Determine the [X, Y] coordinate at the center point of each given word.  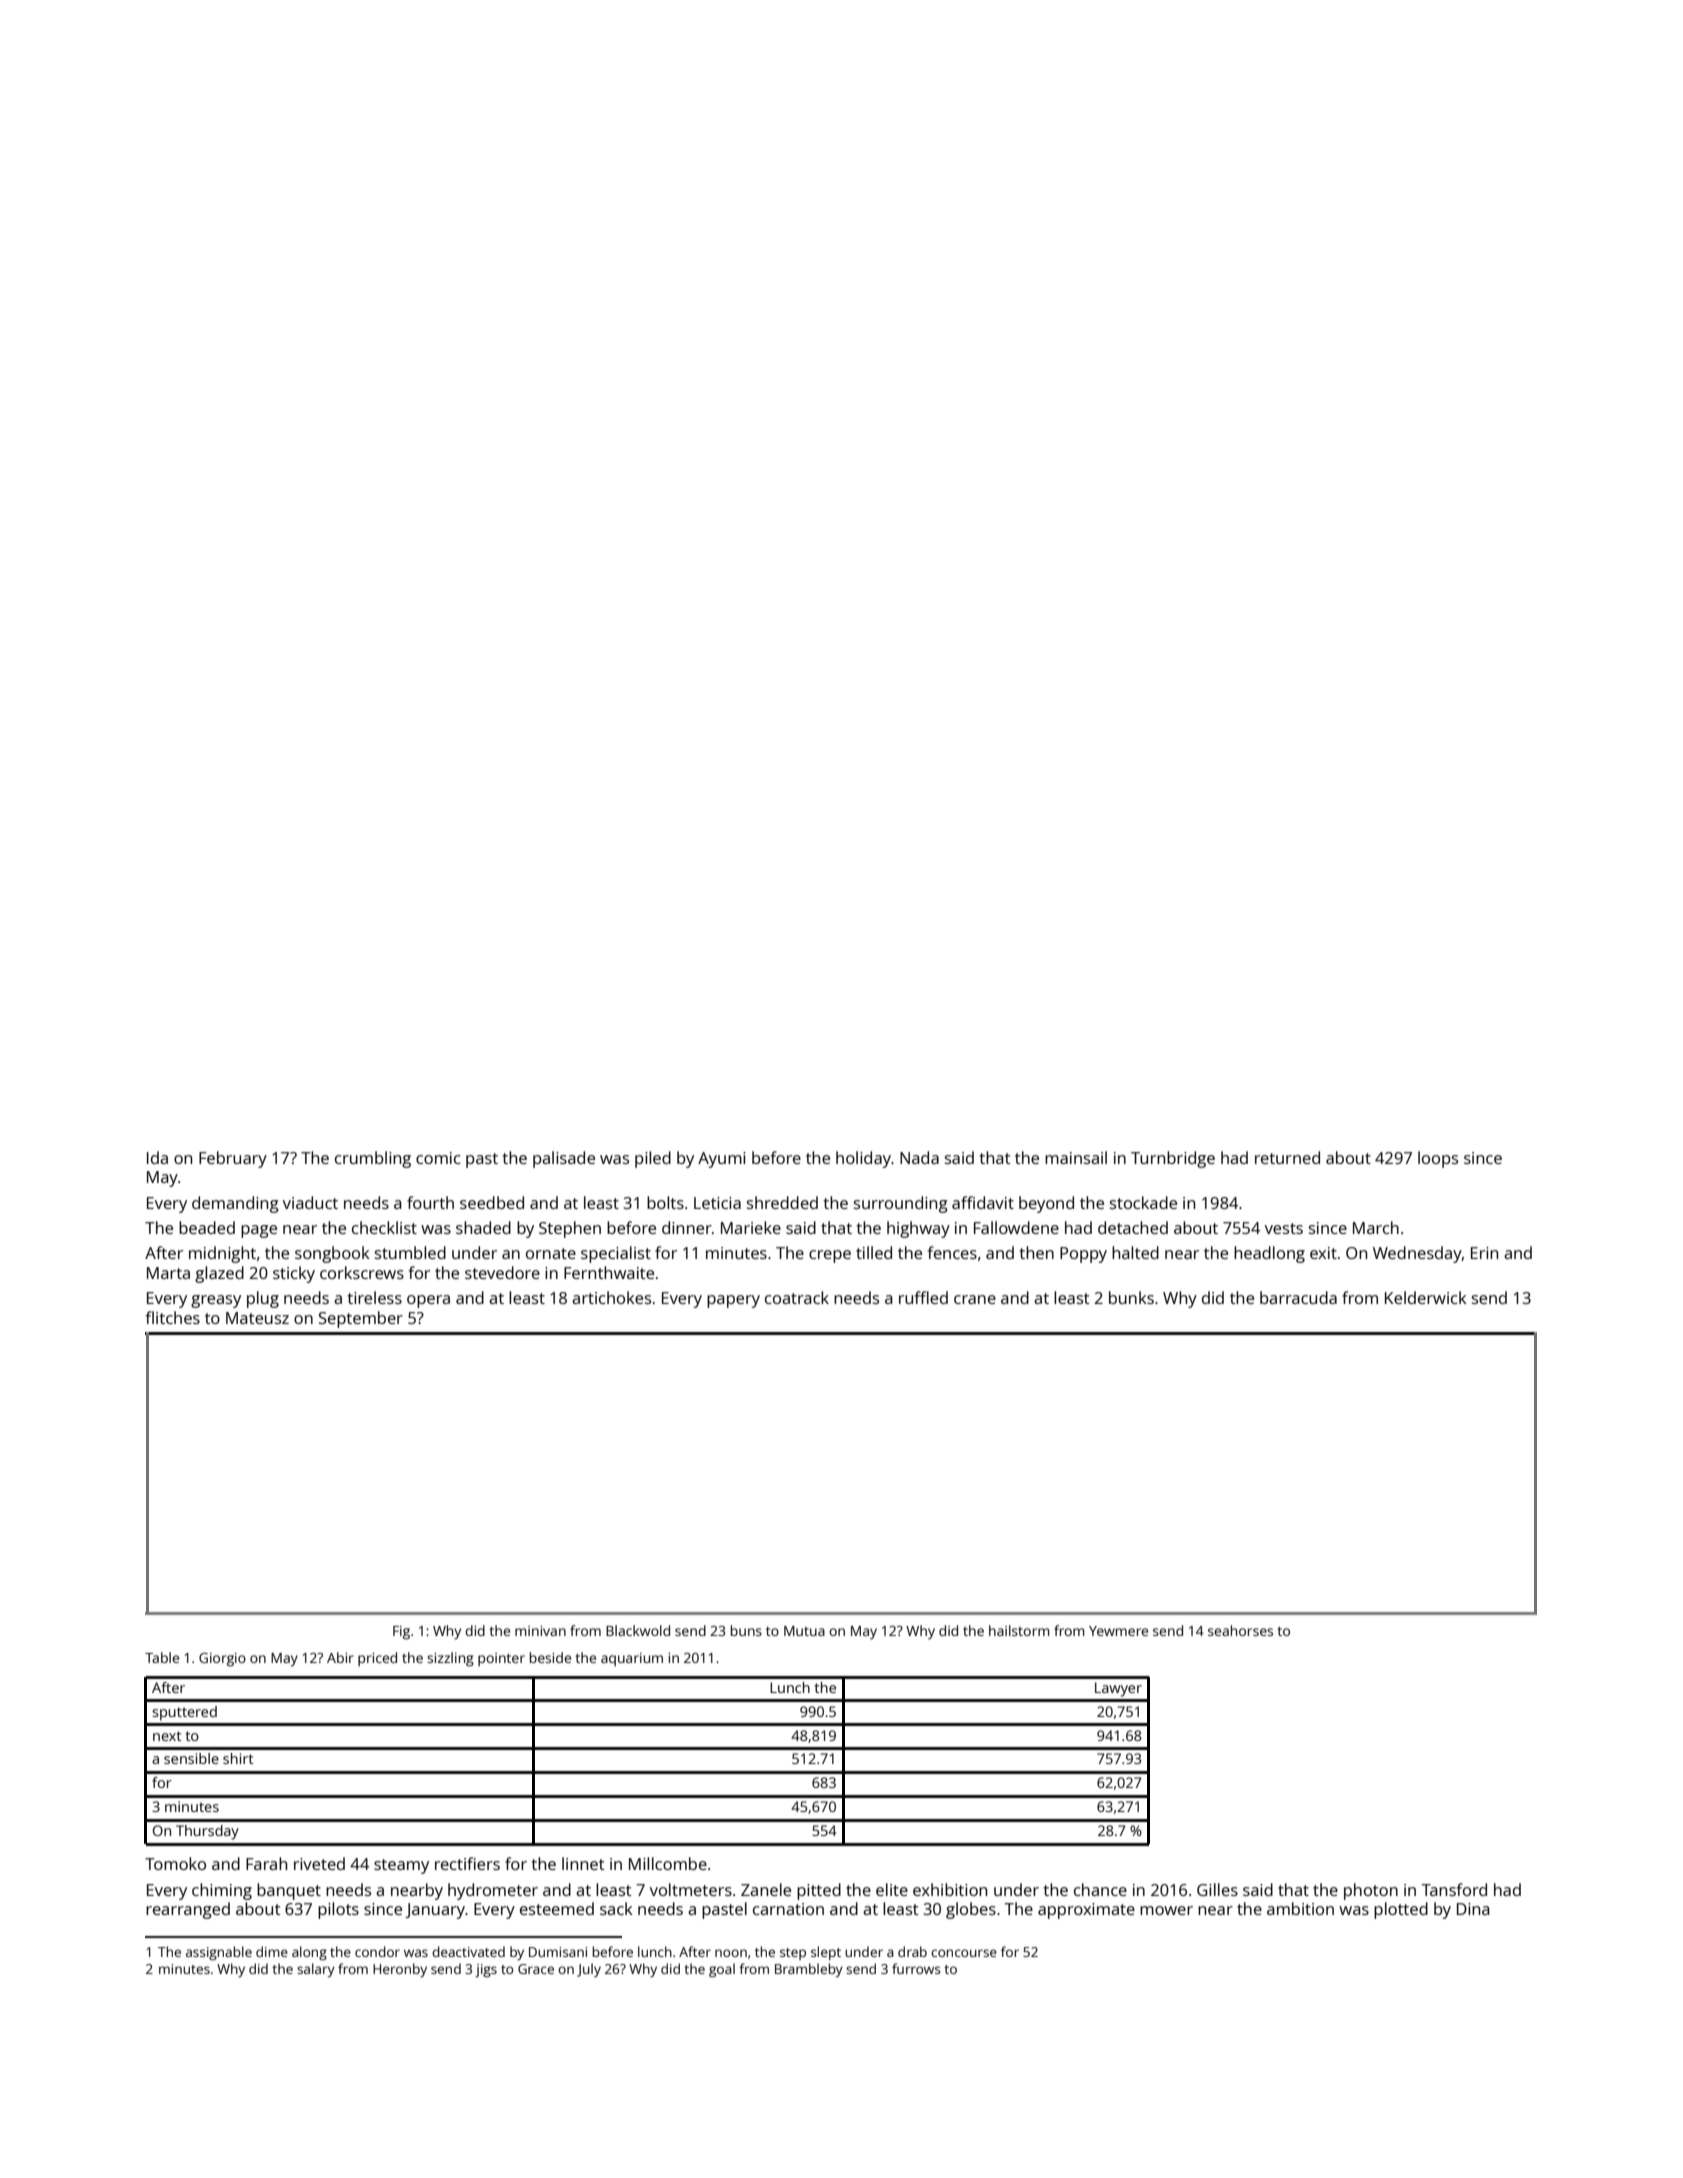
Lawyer [1118, 1689]
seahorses [1240, 1630]
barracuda [1298, 1297]
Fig [401, 1633]
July [589, 1970]
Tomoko [175, 1863]
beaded [207, 1227]
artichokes [611, 1297]
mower [1166, 1910]
